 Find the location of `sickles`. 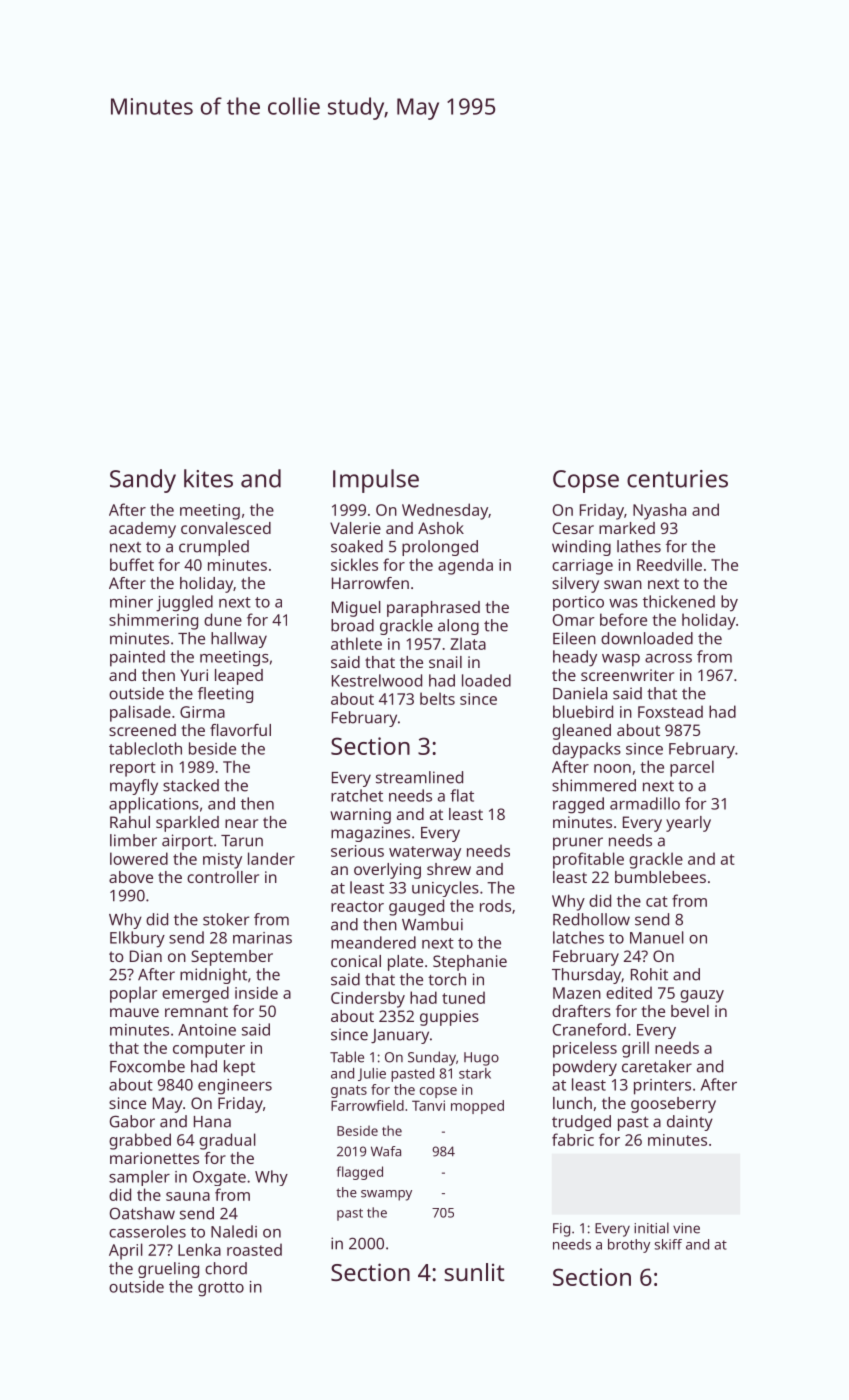

sickles is located at coordinates (354, 564).
